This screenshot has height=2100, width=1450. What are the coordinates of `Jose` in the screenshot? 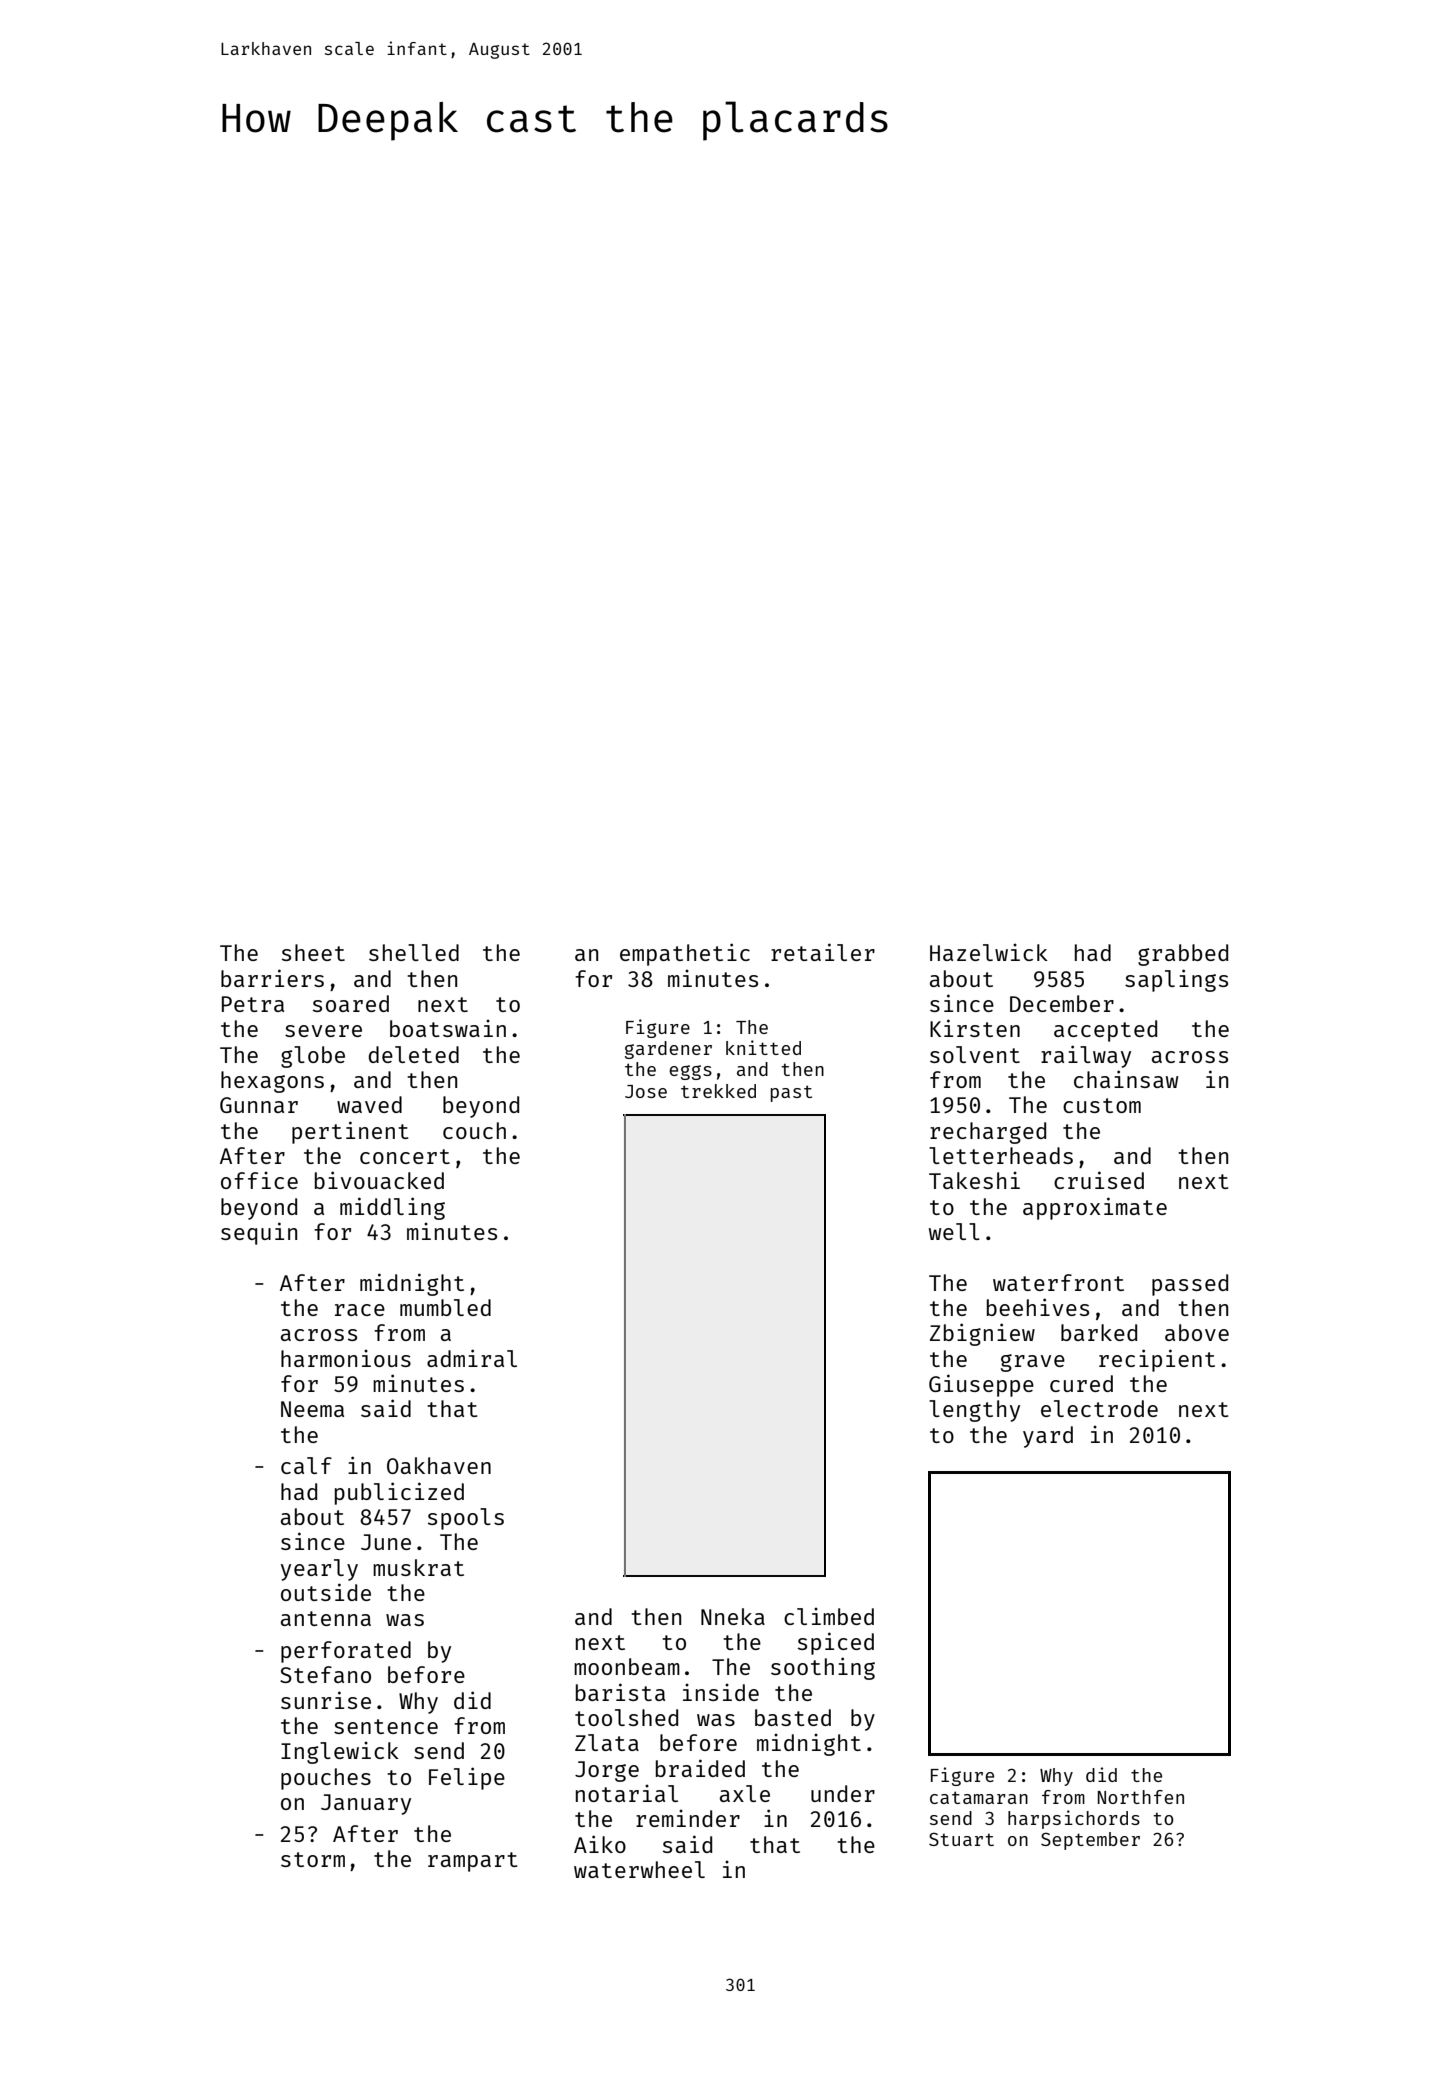 It's located at (646, 1091).
